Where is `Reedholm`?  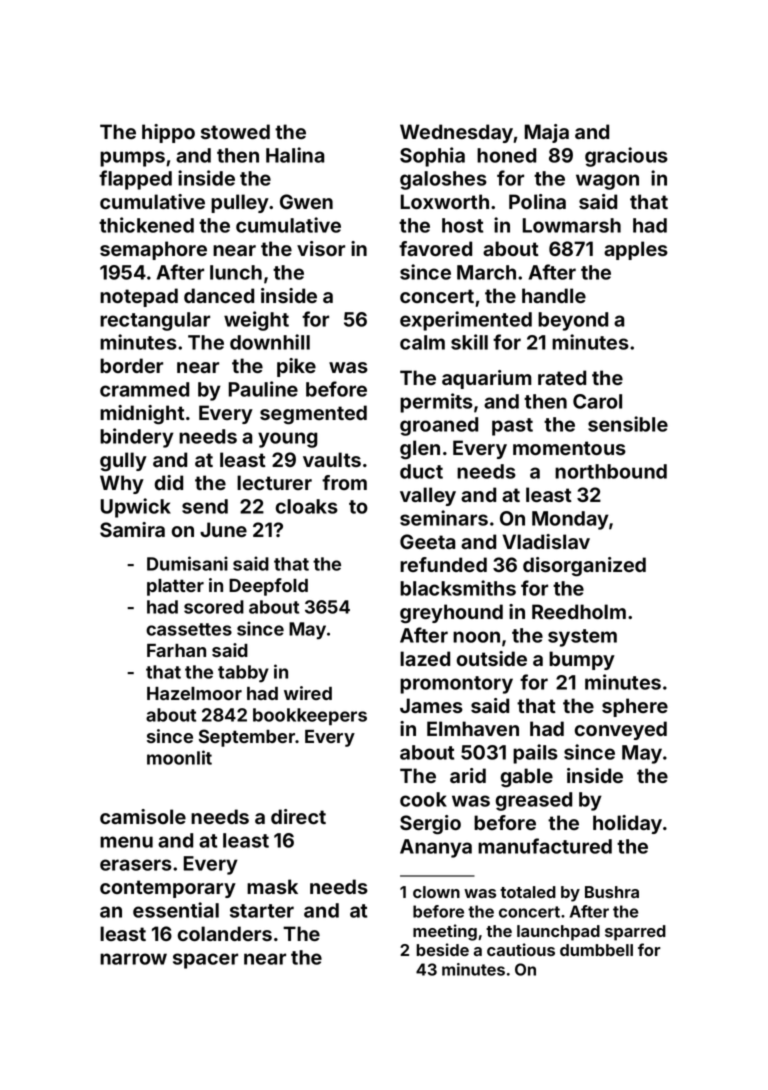
Reedholm is located at coordinates (579, 611).
